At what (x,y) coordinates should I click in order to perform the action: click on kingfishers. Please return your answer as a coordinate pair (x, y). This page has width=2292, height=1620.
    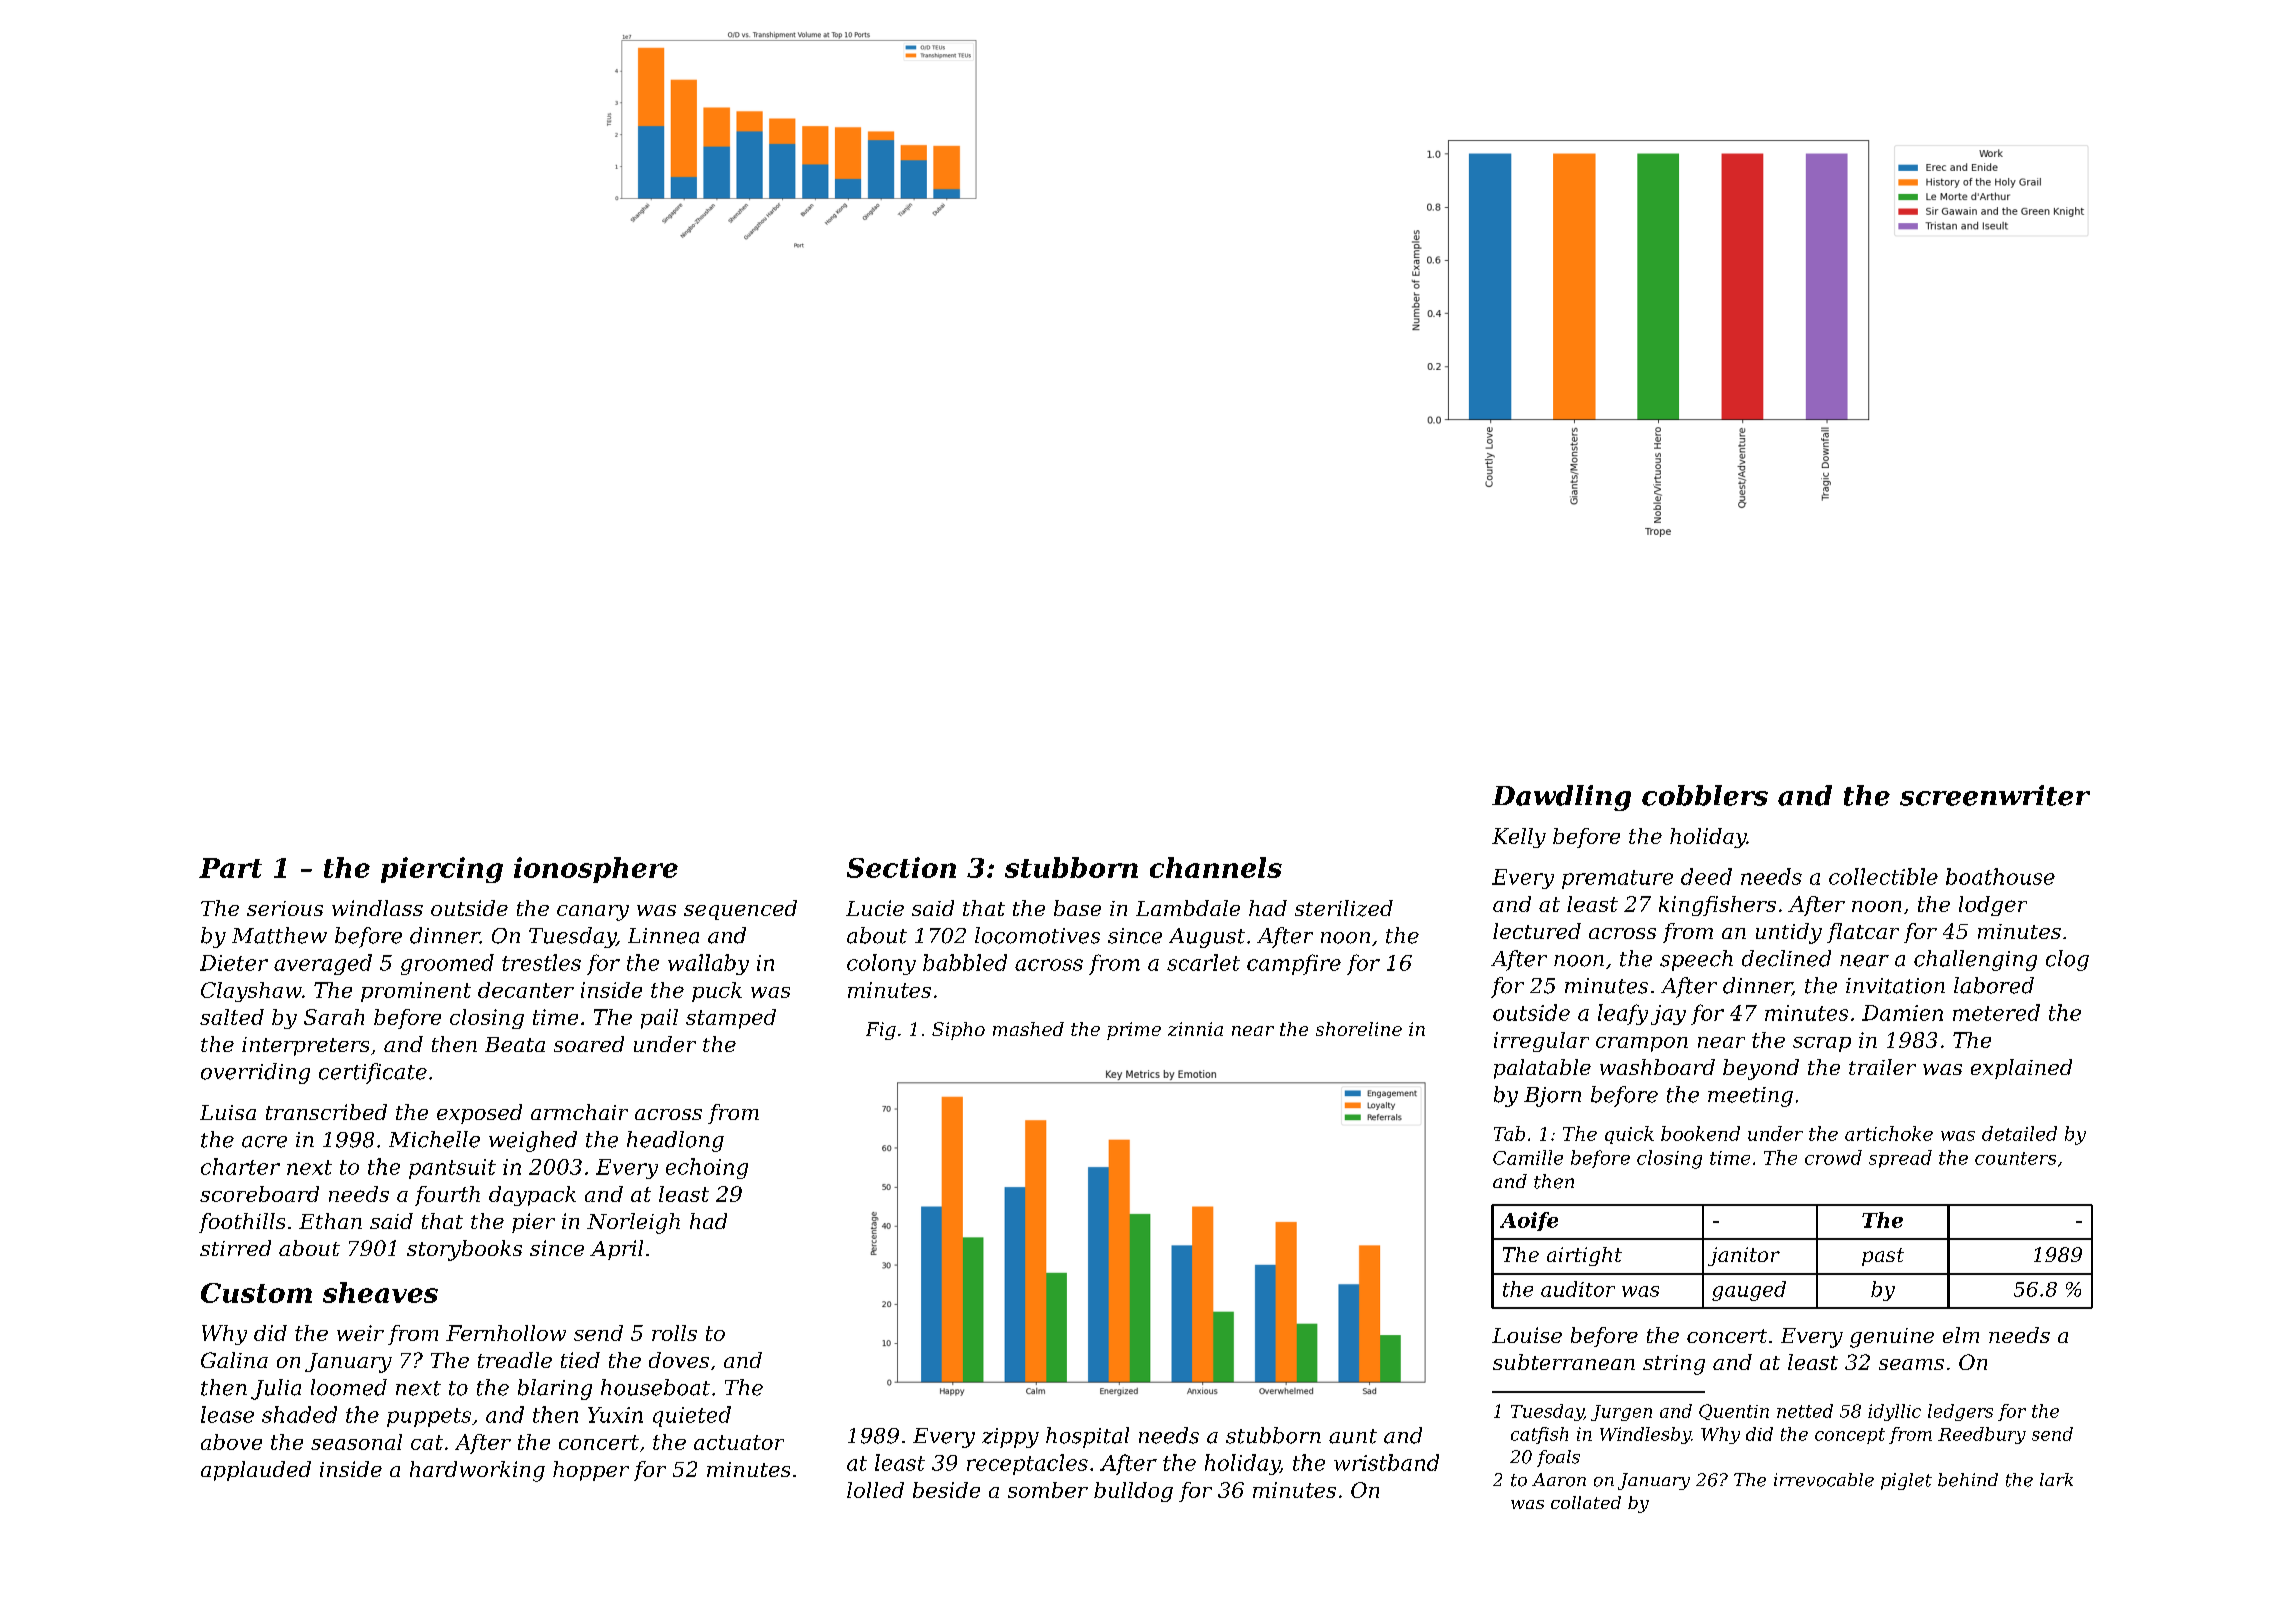
    Looking at the image, I should click on (1717, 906).
